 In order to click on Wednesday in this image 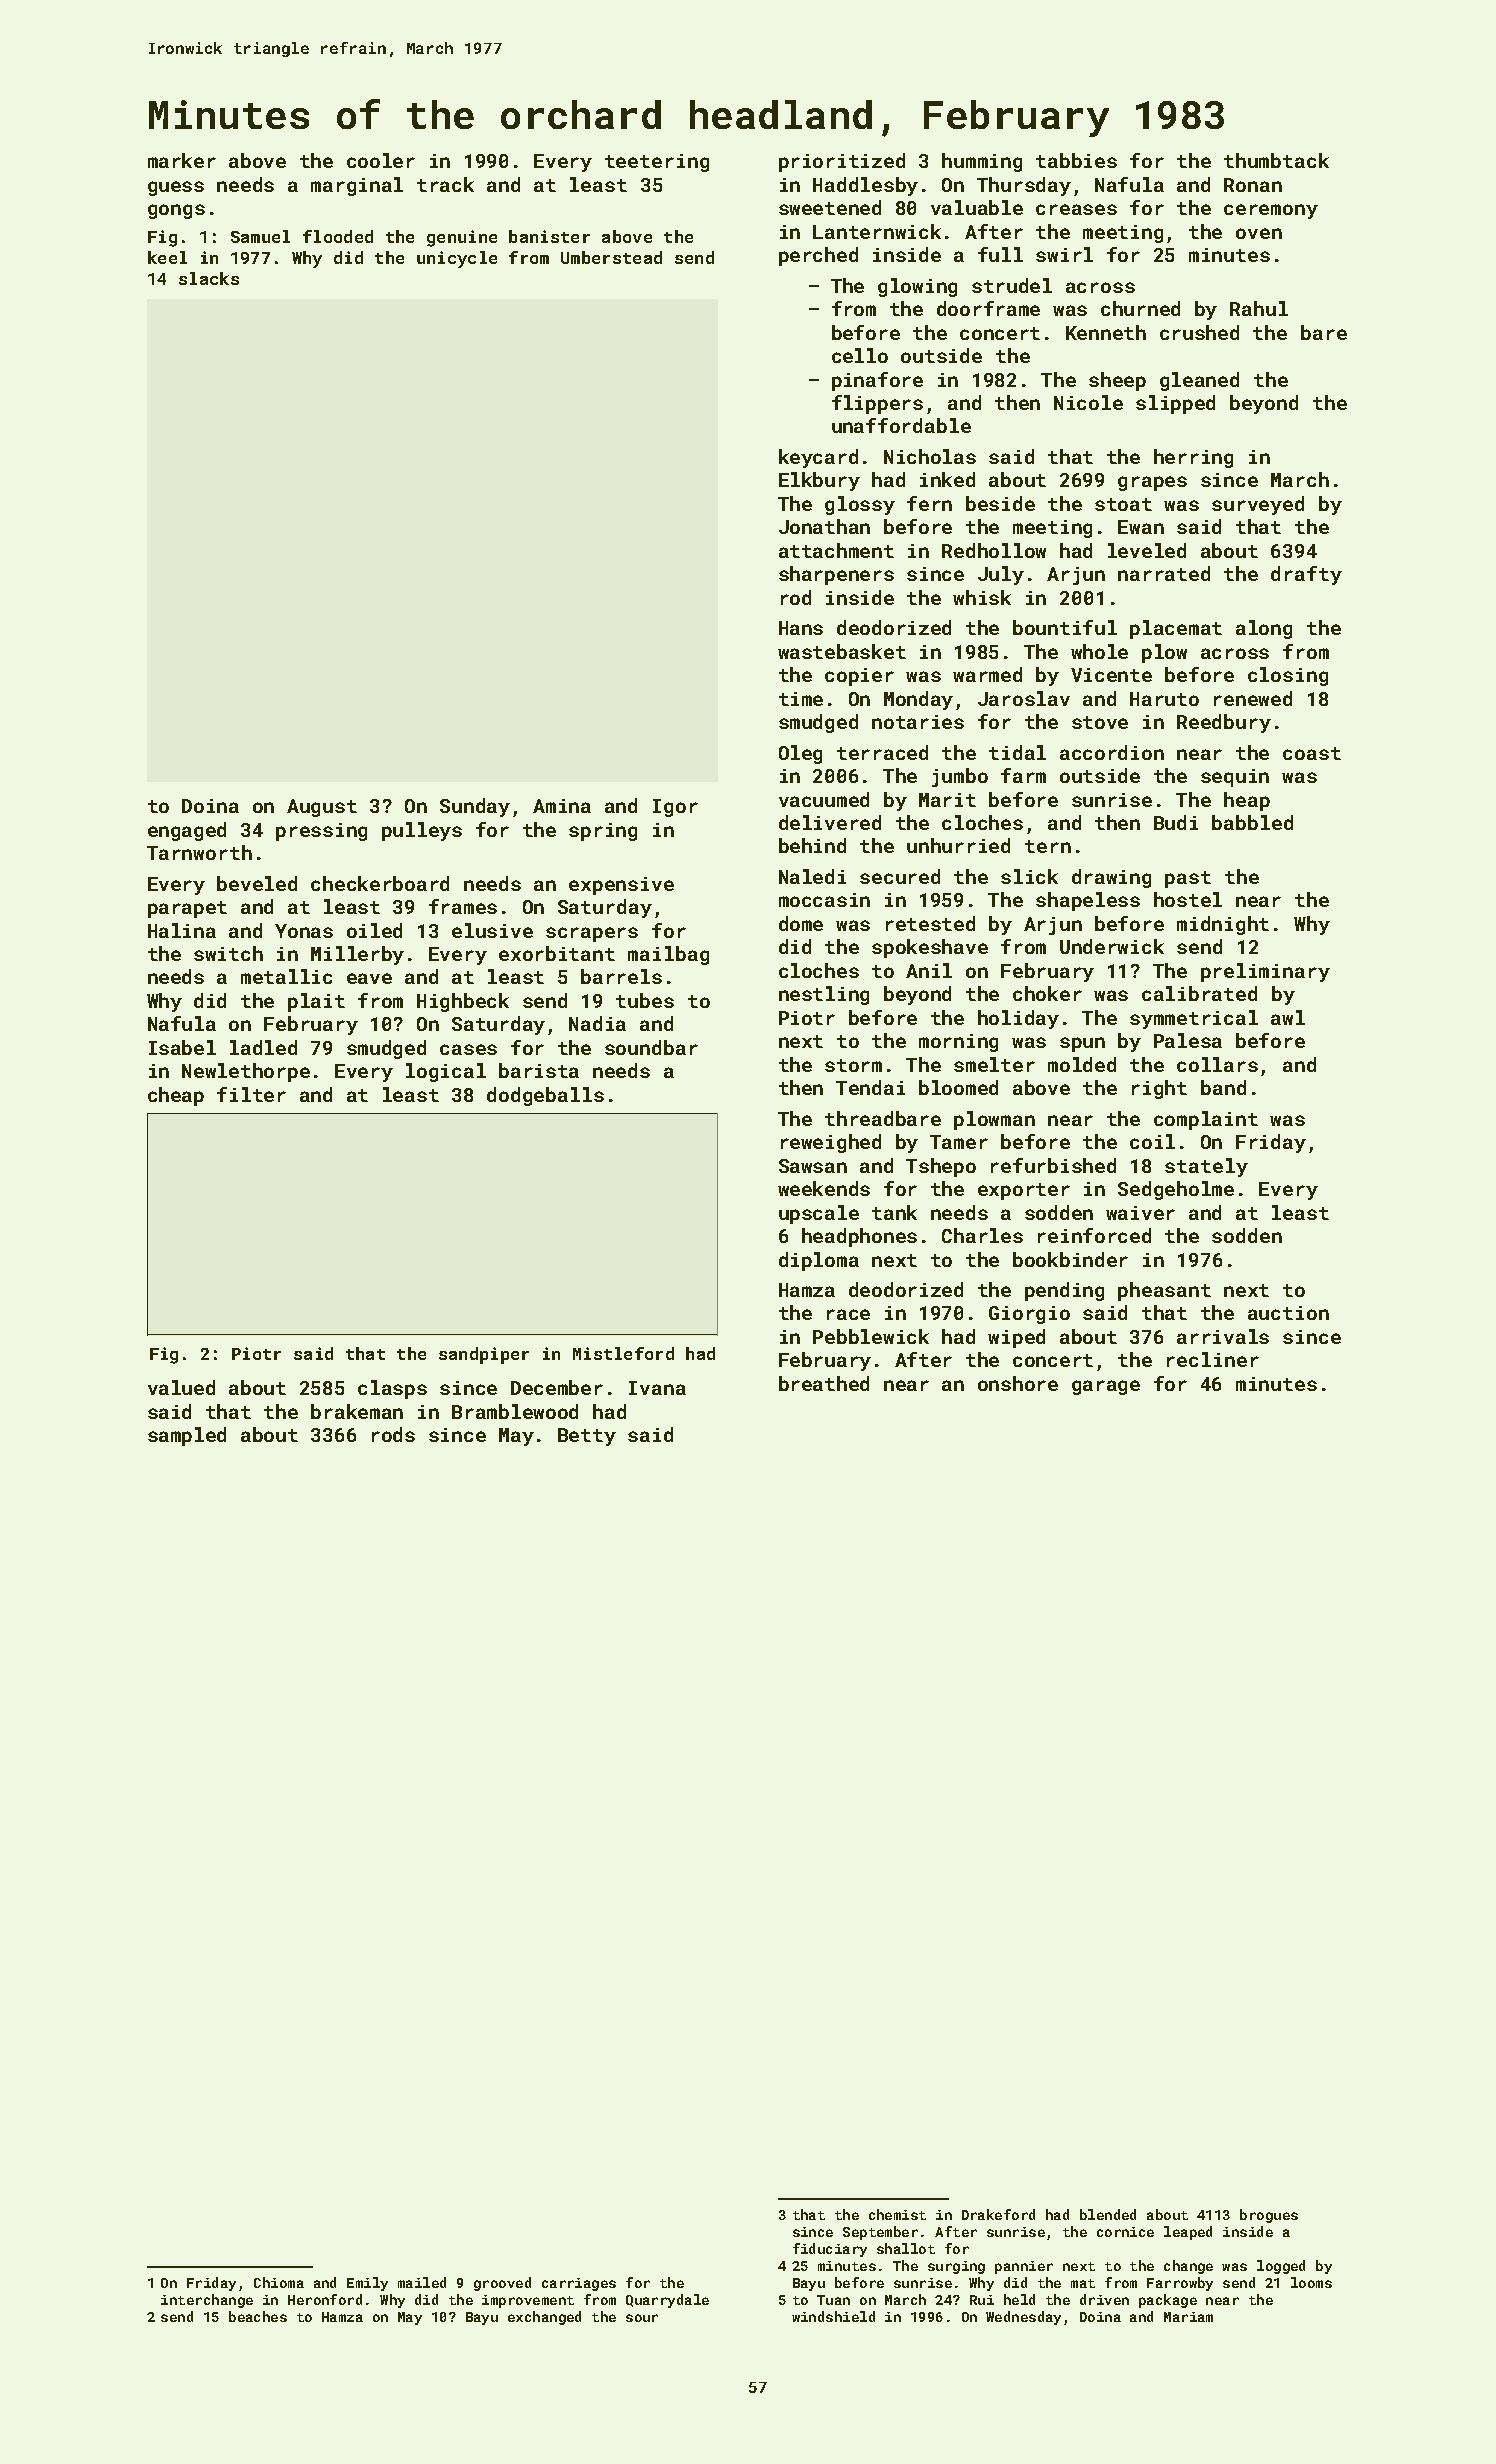, I will do `click(1023, 2318)`.
